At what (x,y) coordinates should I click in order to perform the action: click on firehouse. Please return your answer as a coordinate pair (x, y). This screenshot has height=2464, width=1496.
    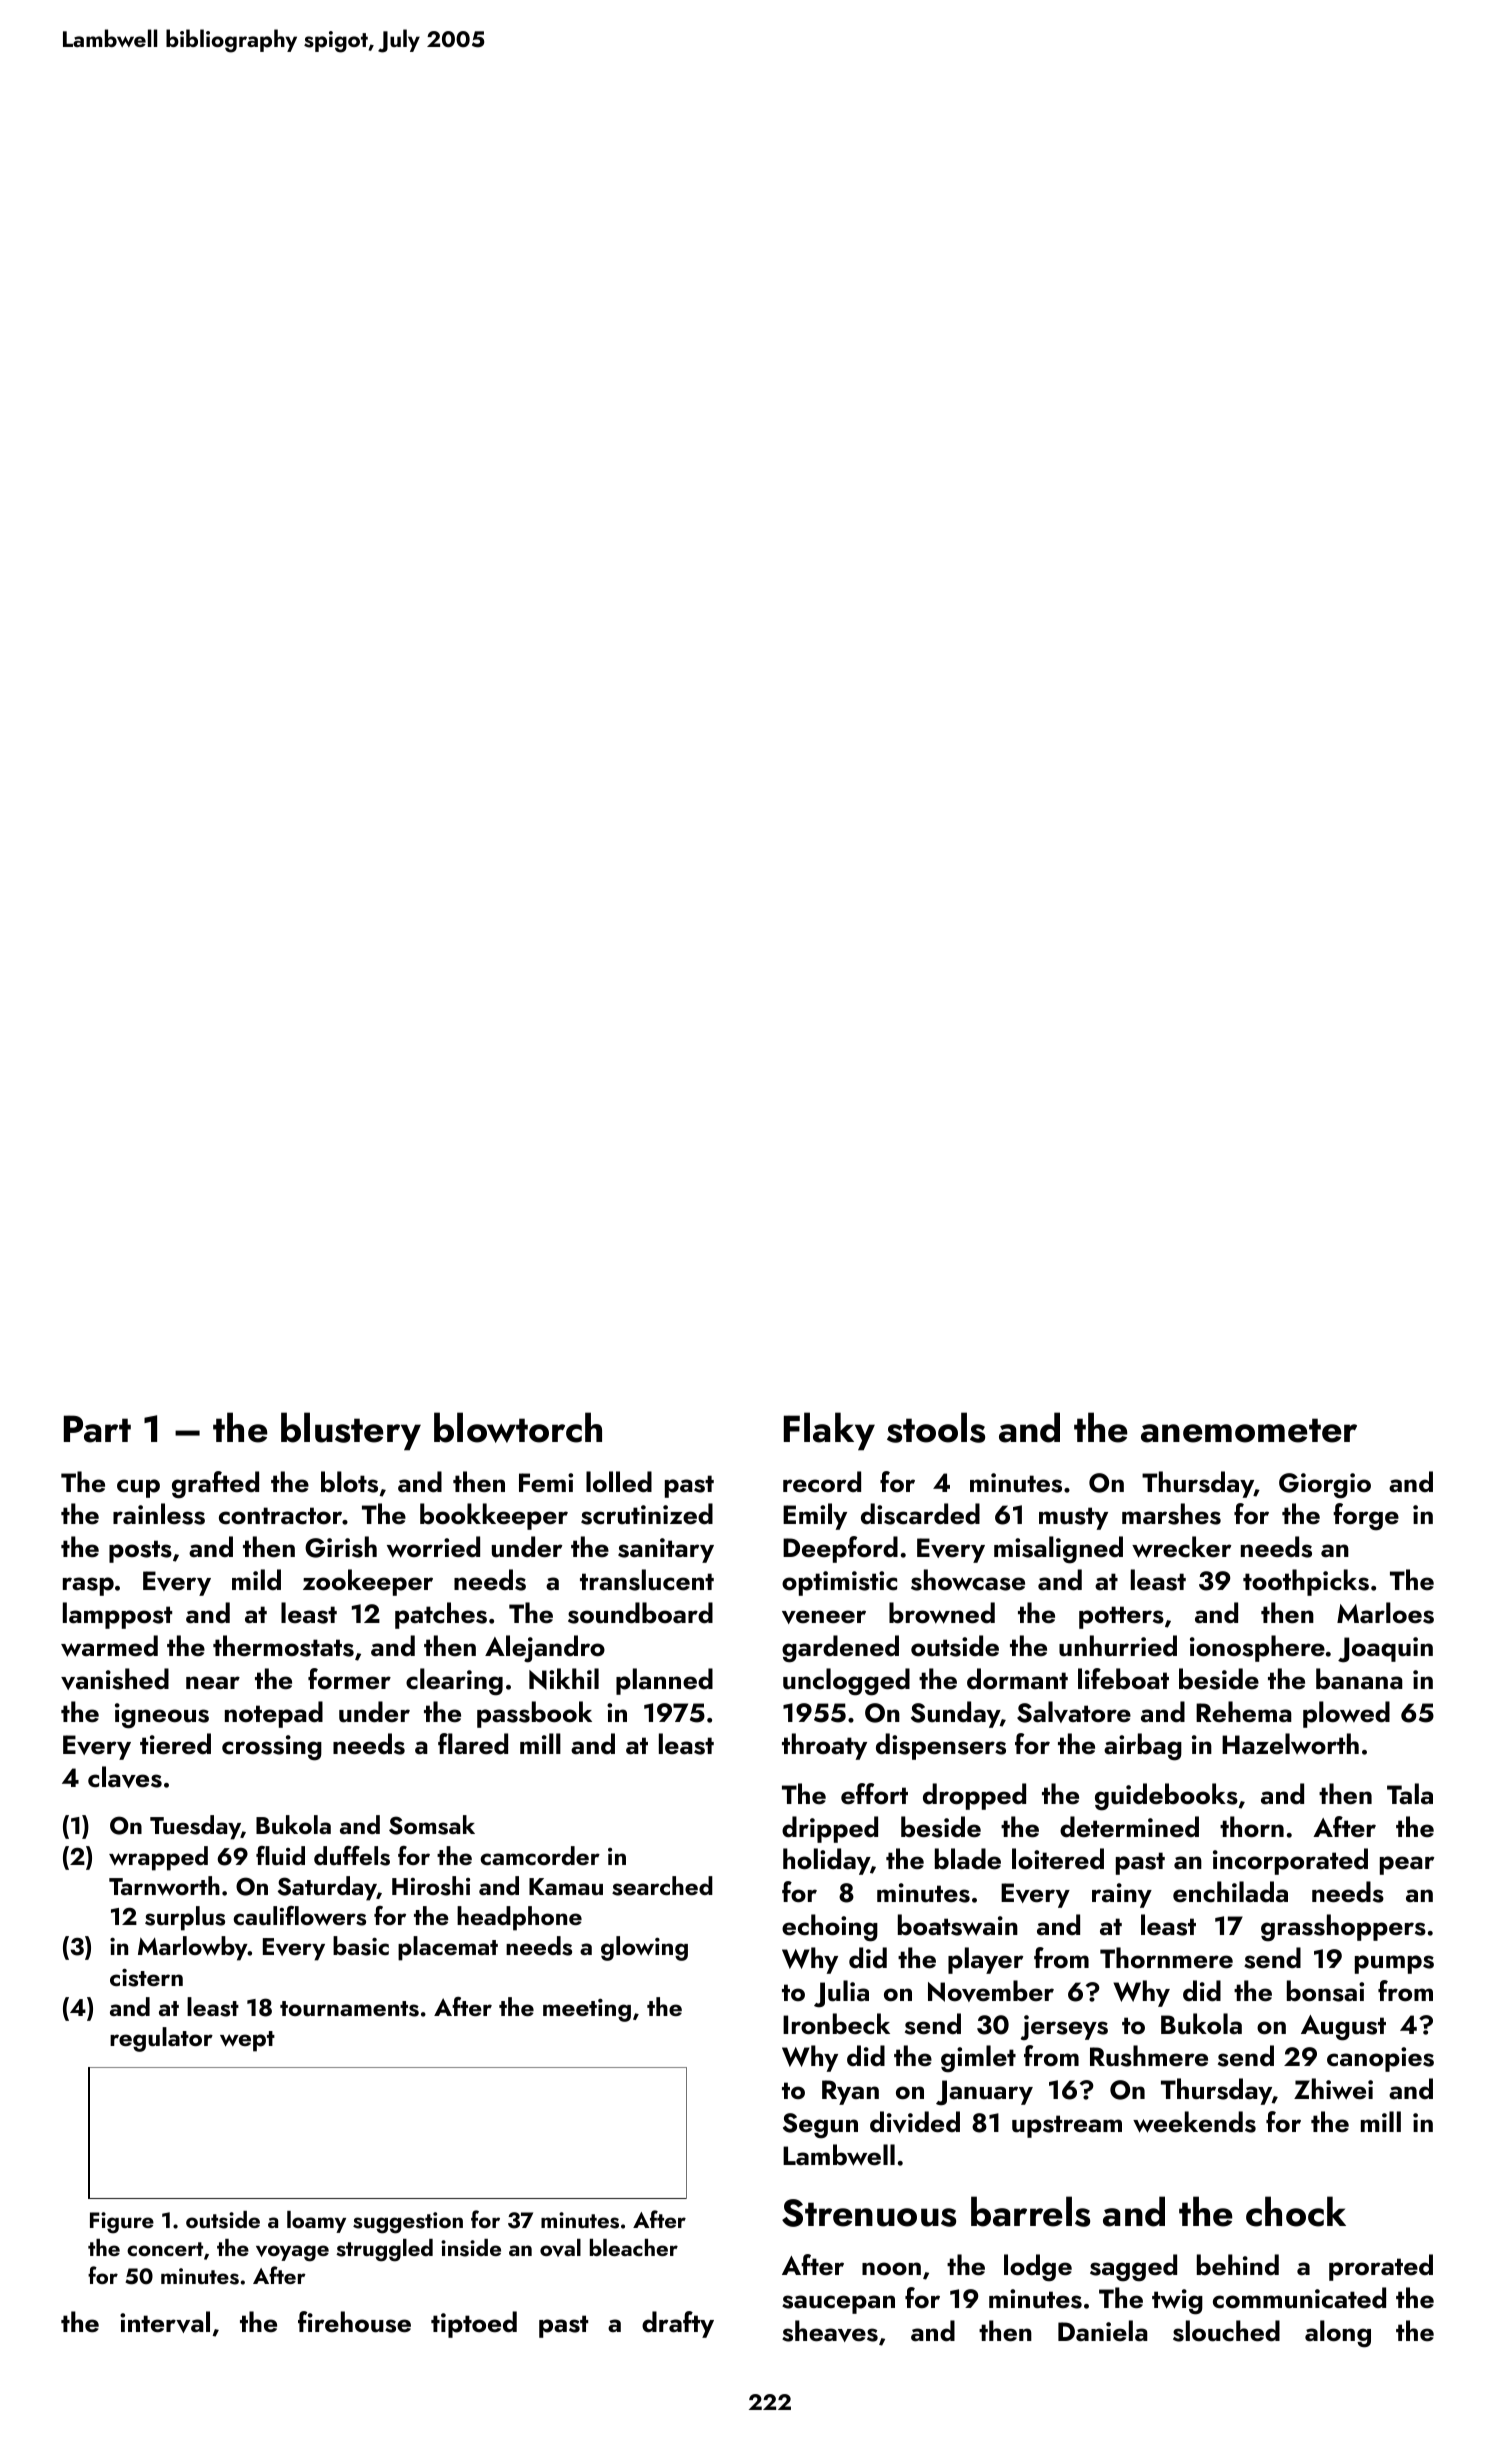
    Looking at the image, I should click on (354, 2322).
